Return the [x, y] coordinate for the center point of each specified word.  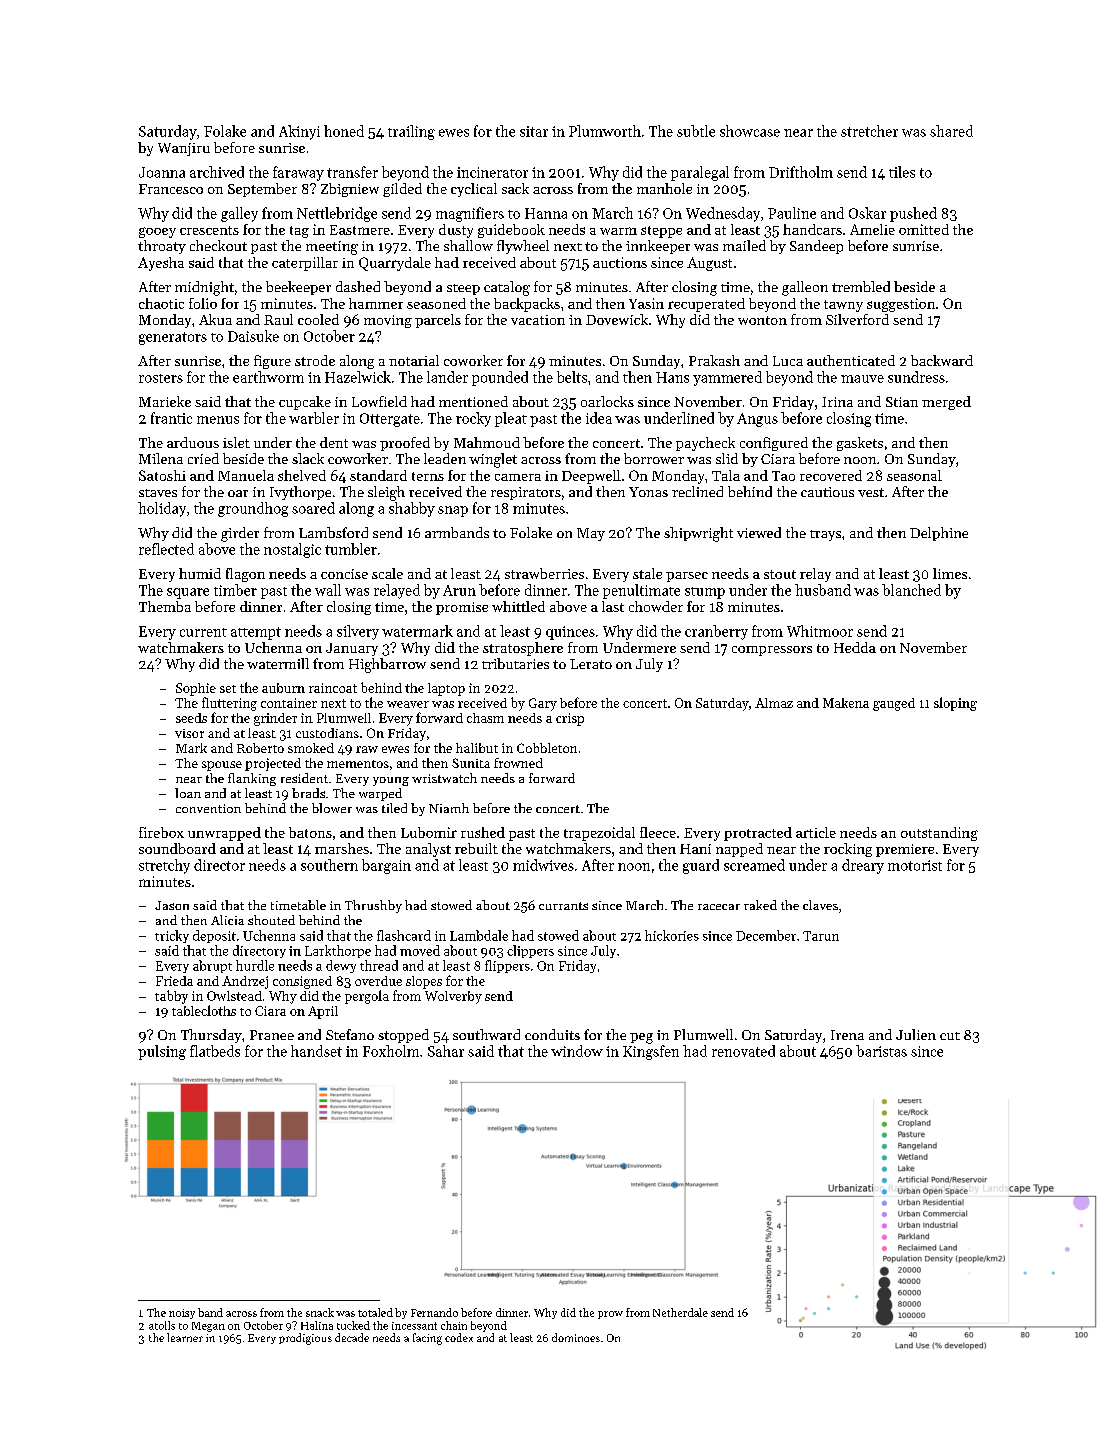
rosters [161, 378]
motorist [915, 865]
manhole [664, 188]
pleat [511, 419]
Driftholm [801, 172]
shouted [271, 920]
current [203, 632]
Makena [846, 703]
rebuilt [476, 848]
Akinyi [299, 132]
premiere [905, 850]
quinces [570, 633]
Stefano [350, 1034]
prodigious [305, 1339]
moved [420, 950]
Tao [783, 476]
